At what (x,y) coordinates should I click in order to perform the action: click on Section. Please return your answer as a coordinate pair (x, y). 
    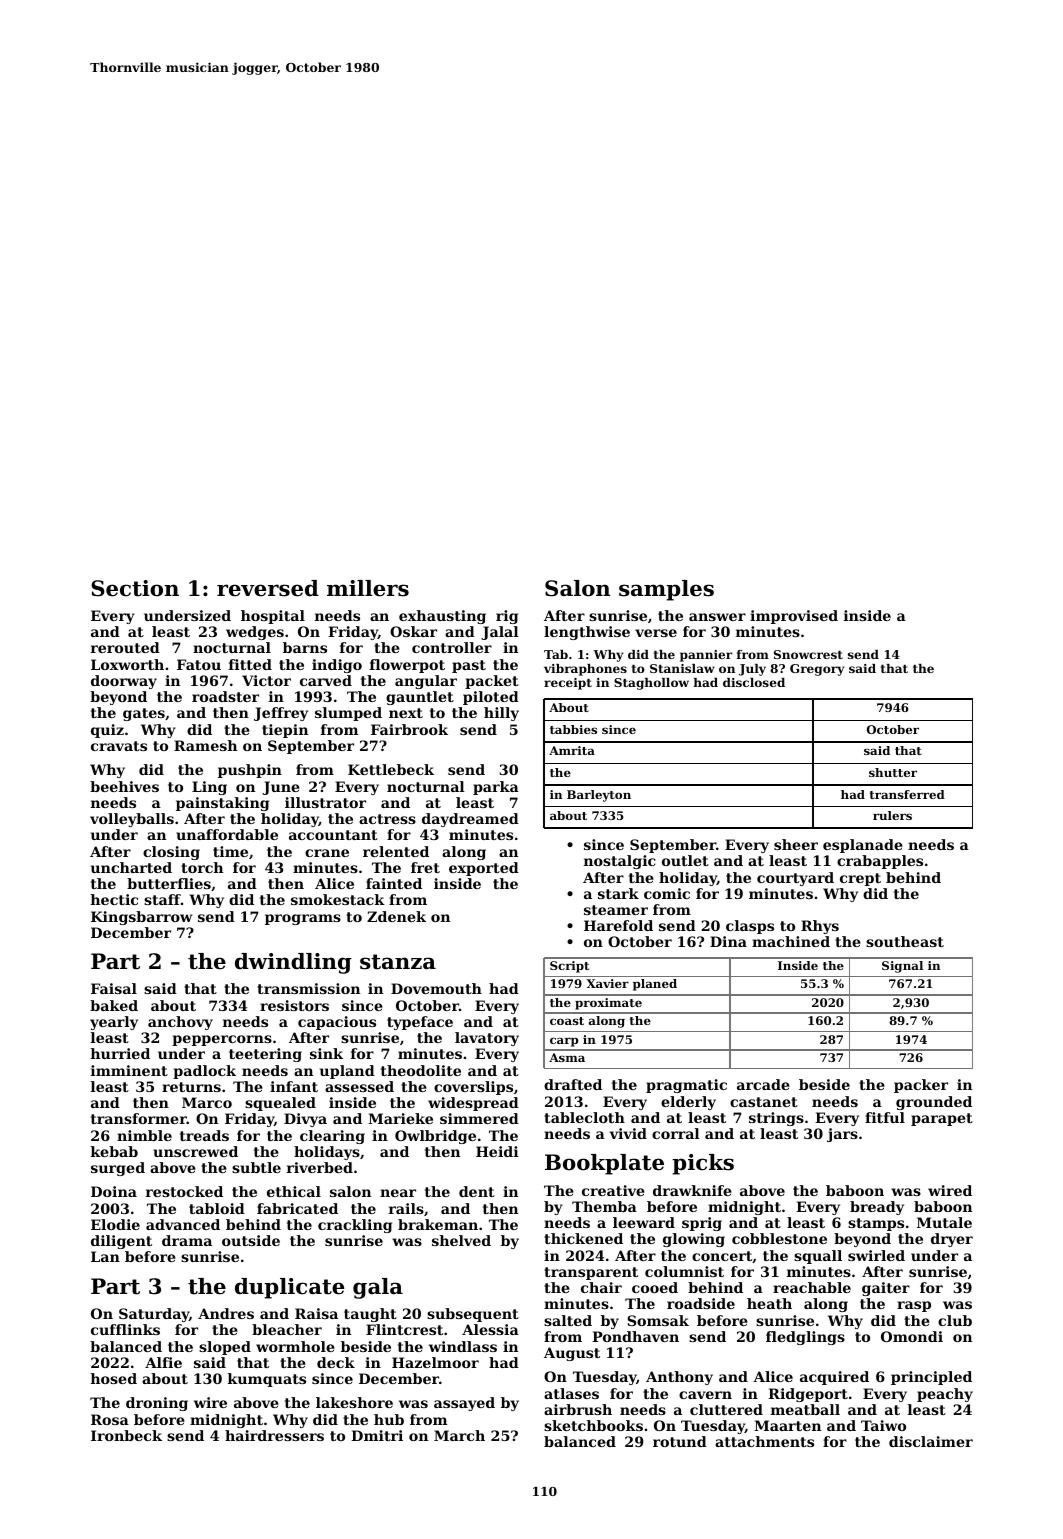
    Looking at the image, I should click on (135, 588).
